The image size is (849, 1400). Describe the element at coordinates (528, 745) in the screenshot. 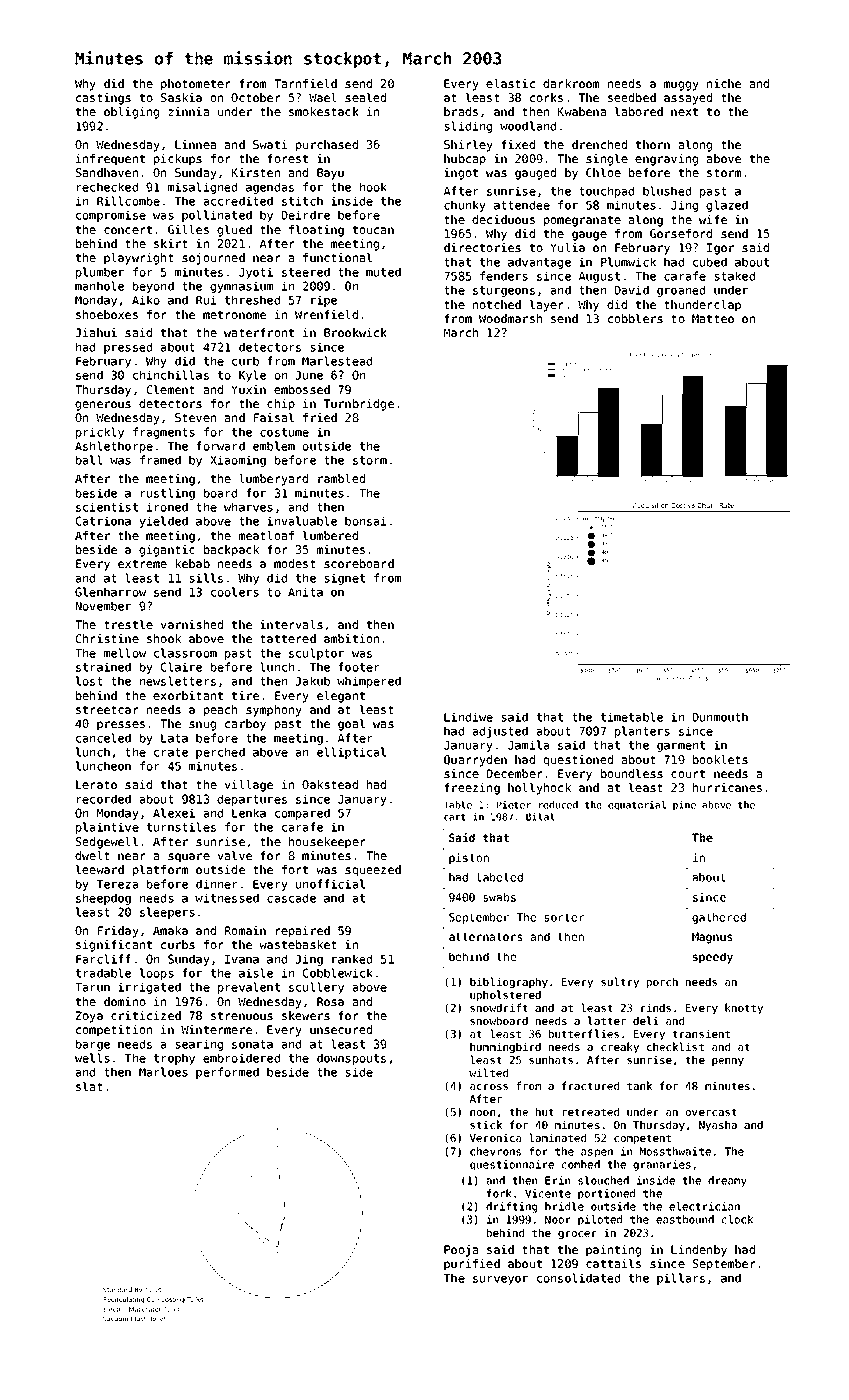

I see `Jamila` at that location.
